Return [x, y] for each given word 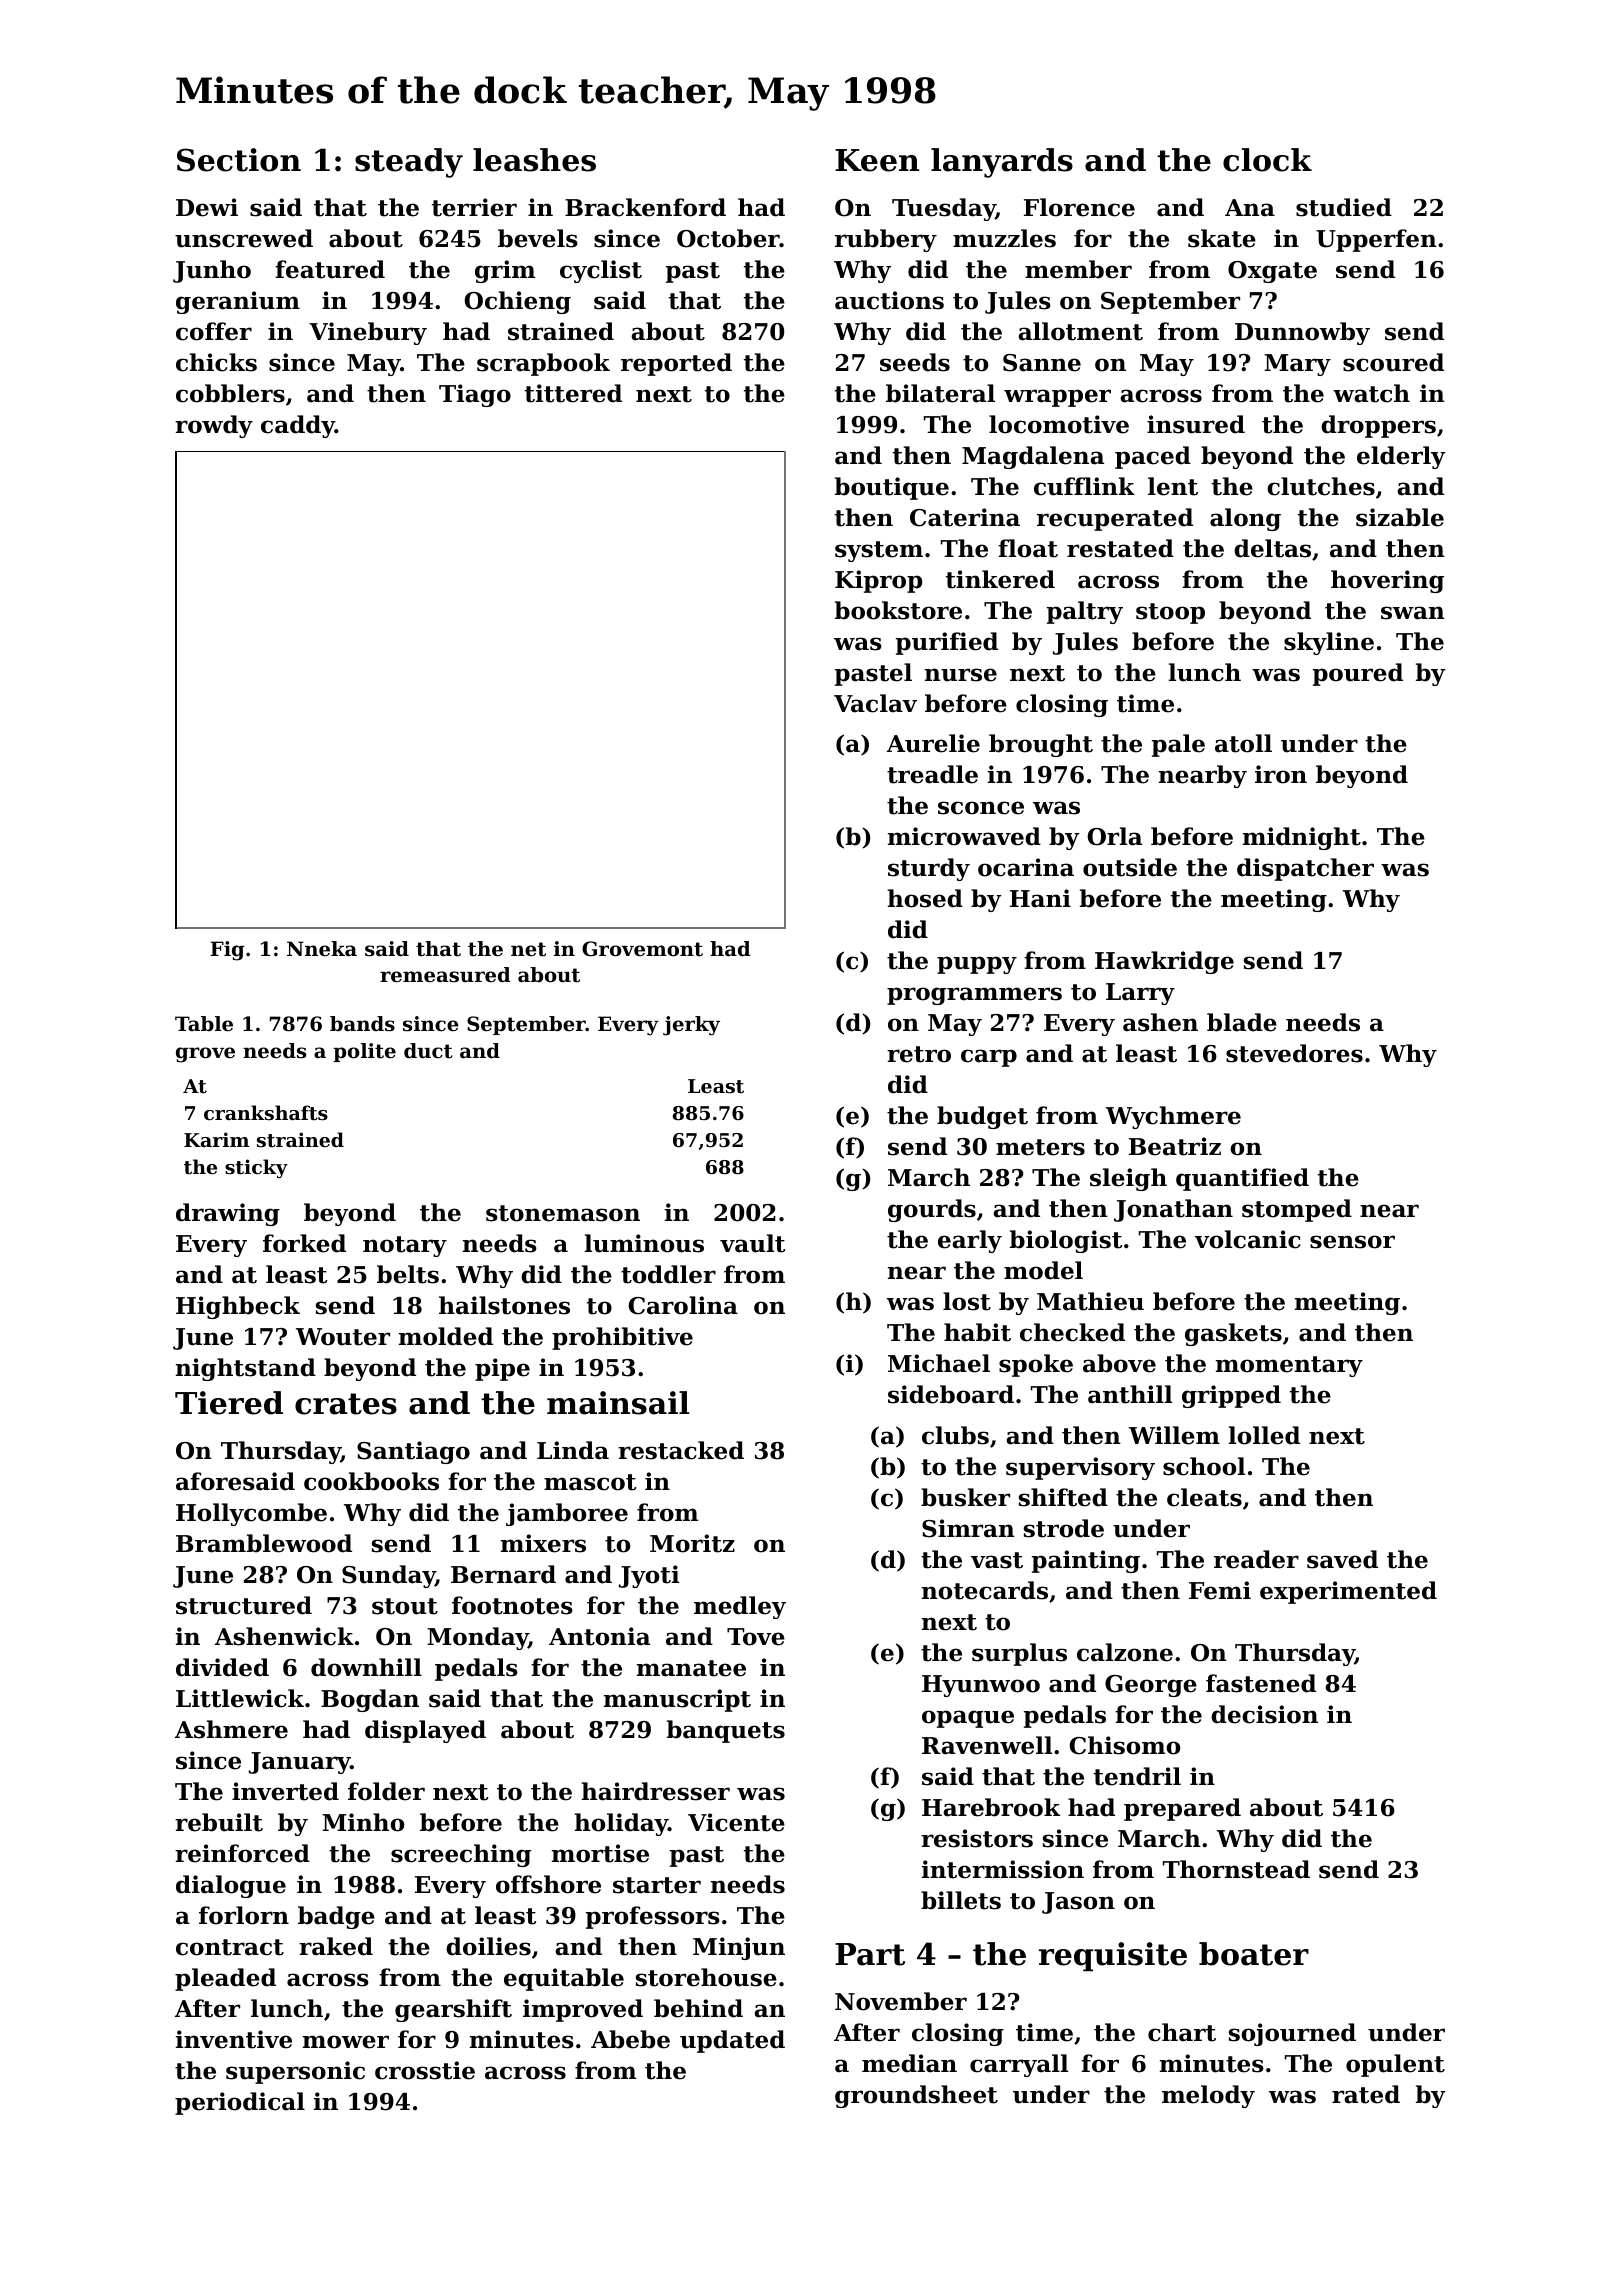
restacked [681, 1450]
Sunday [388, 1576]
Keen [877, 160]
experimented [1348, 1592]
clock [1267, 160]
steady [409, 163]
